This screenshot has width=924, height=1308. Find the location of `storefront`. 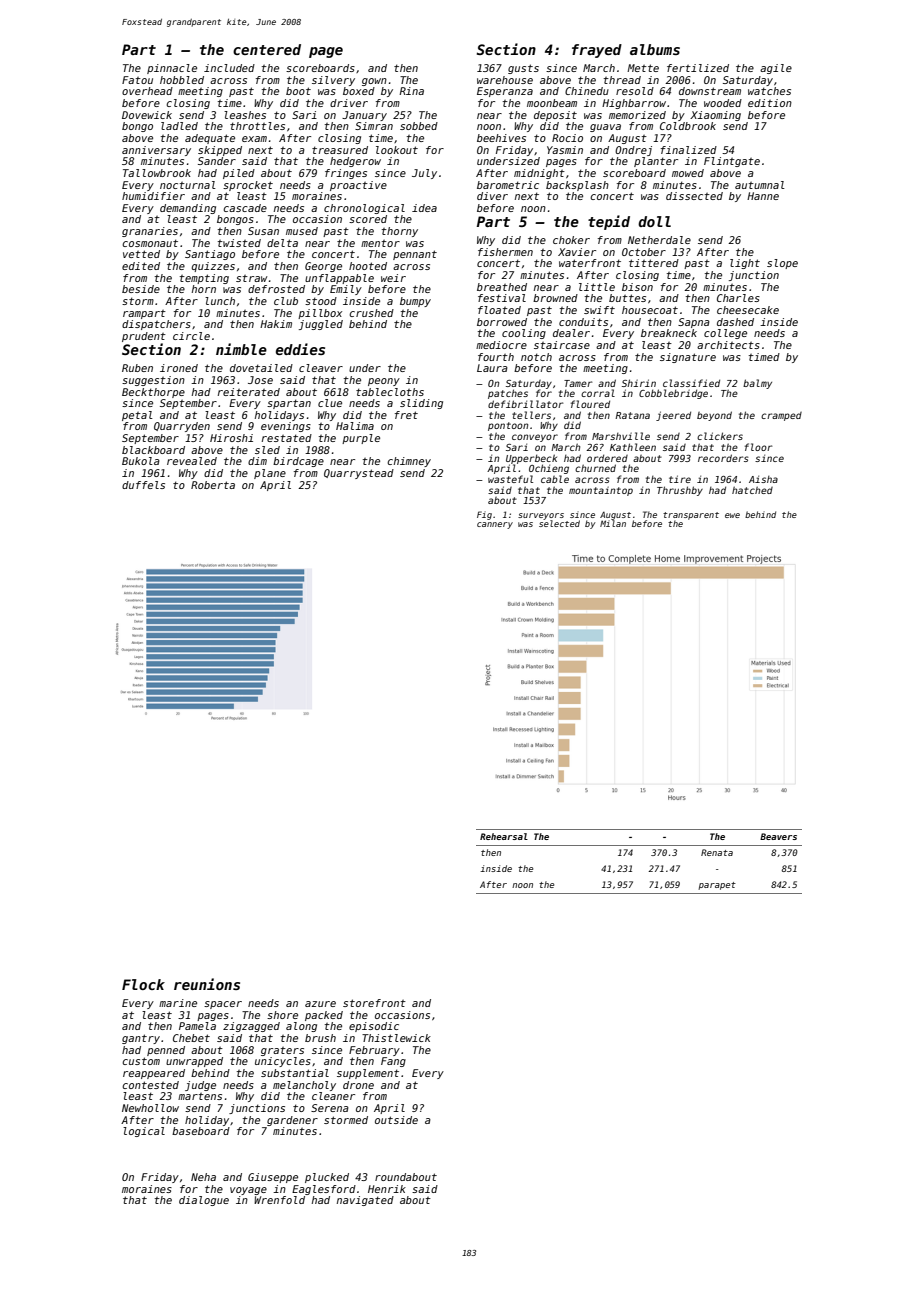

storefront is located at coordinates (374, 1003).
